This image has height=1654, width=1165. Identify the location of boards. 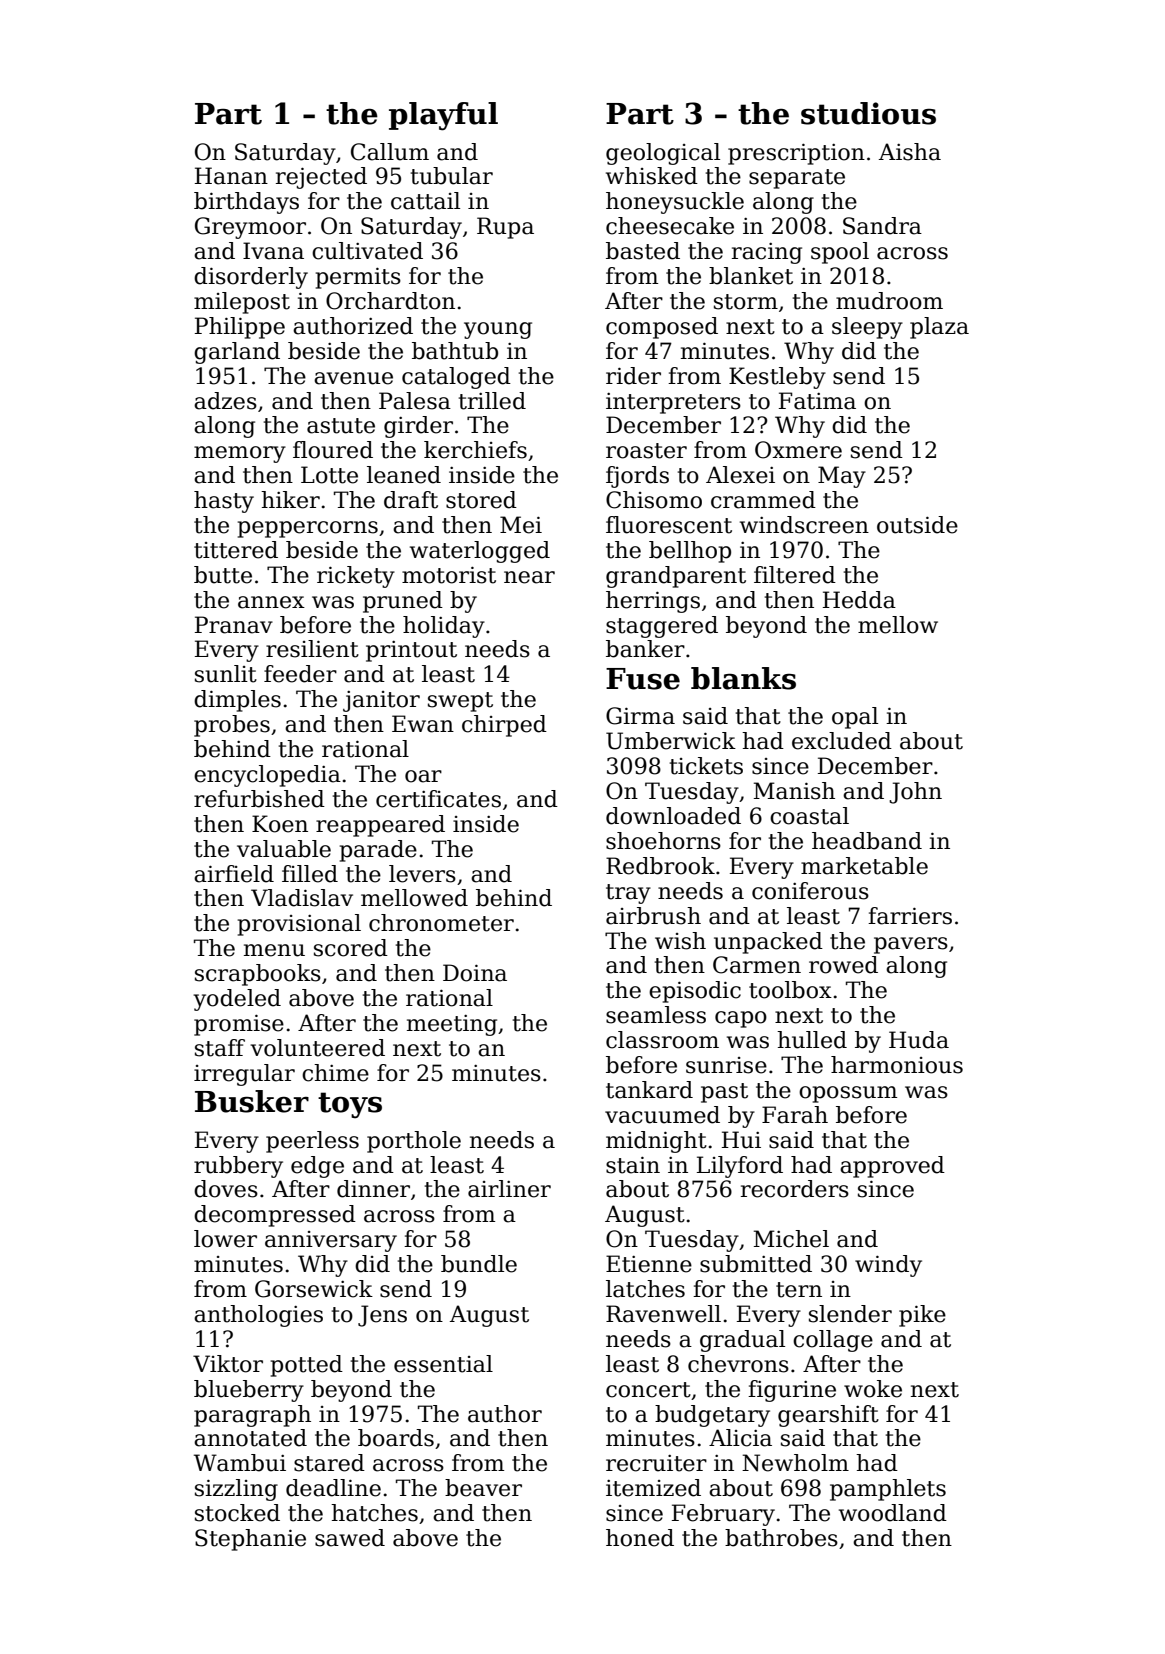
(396, 1438).
